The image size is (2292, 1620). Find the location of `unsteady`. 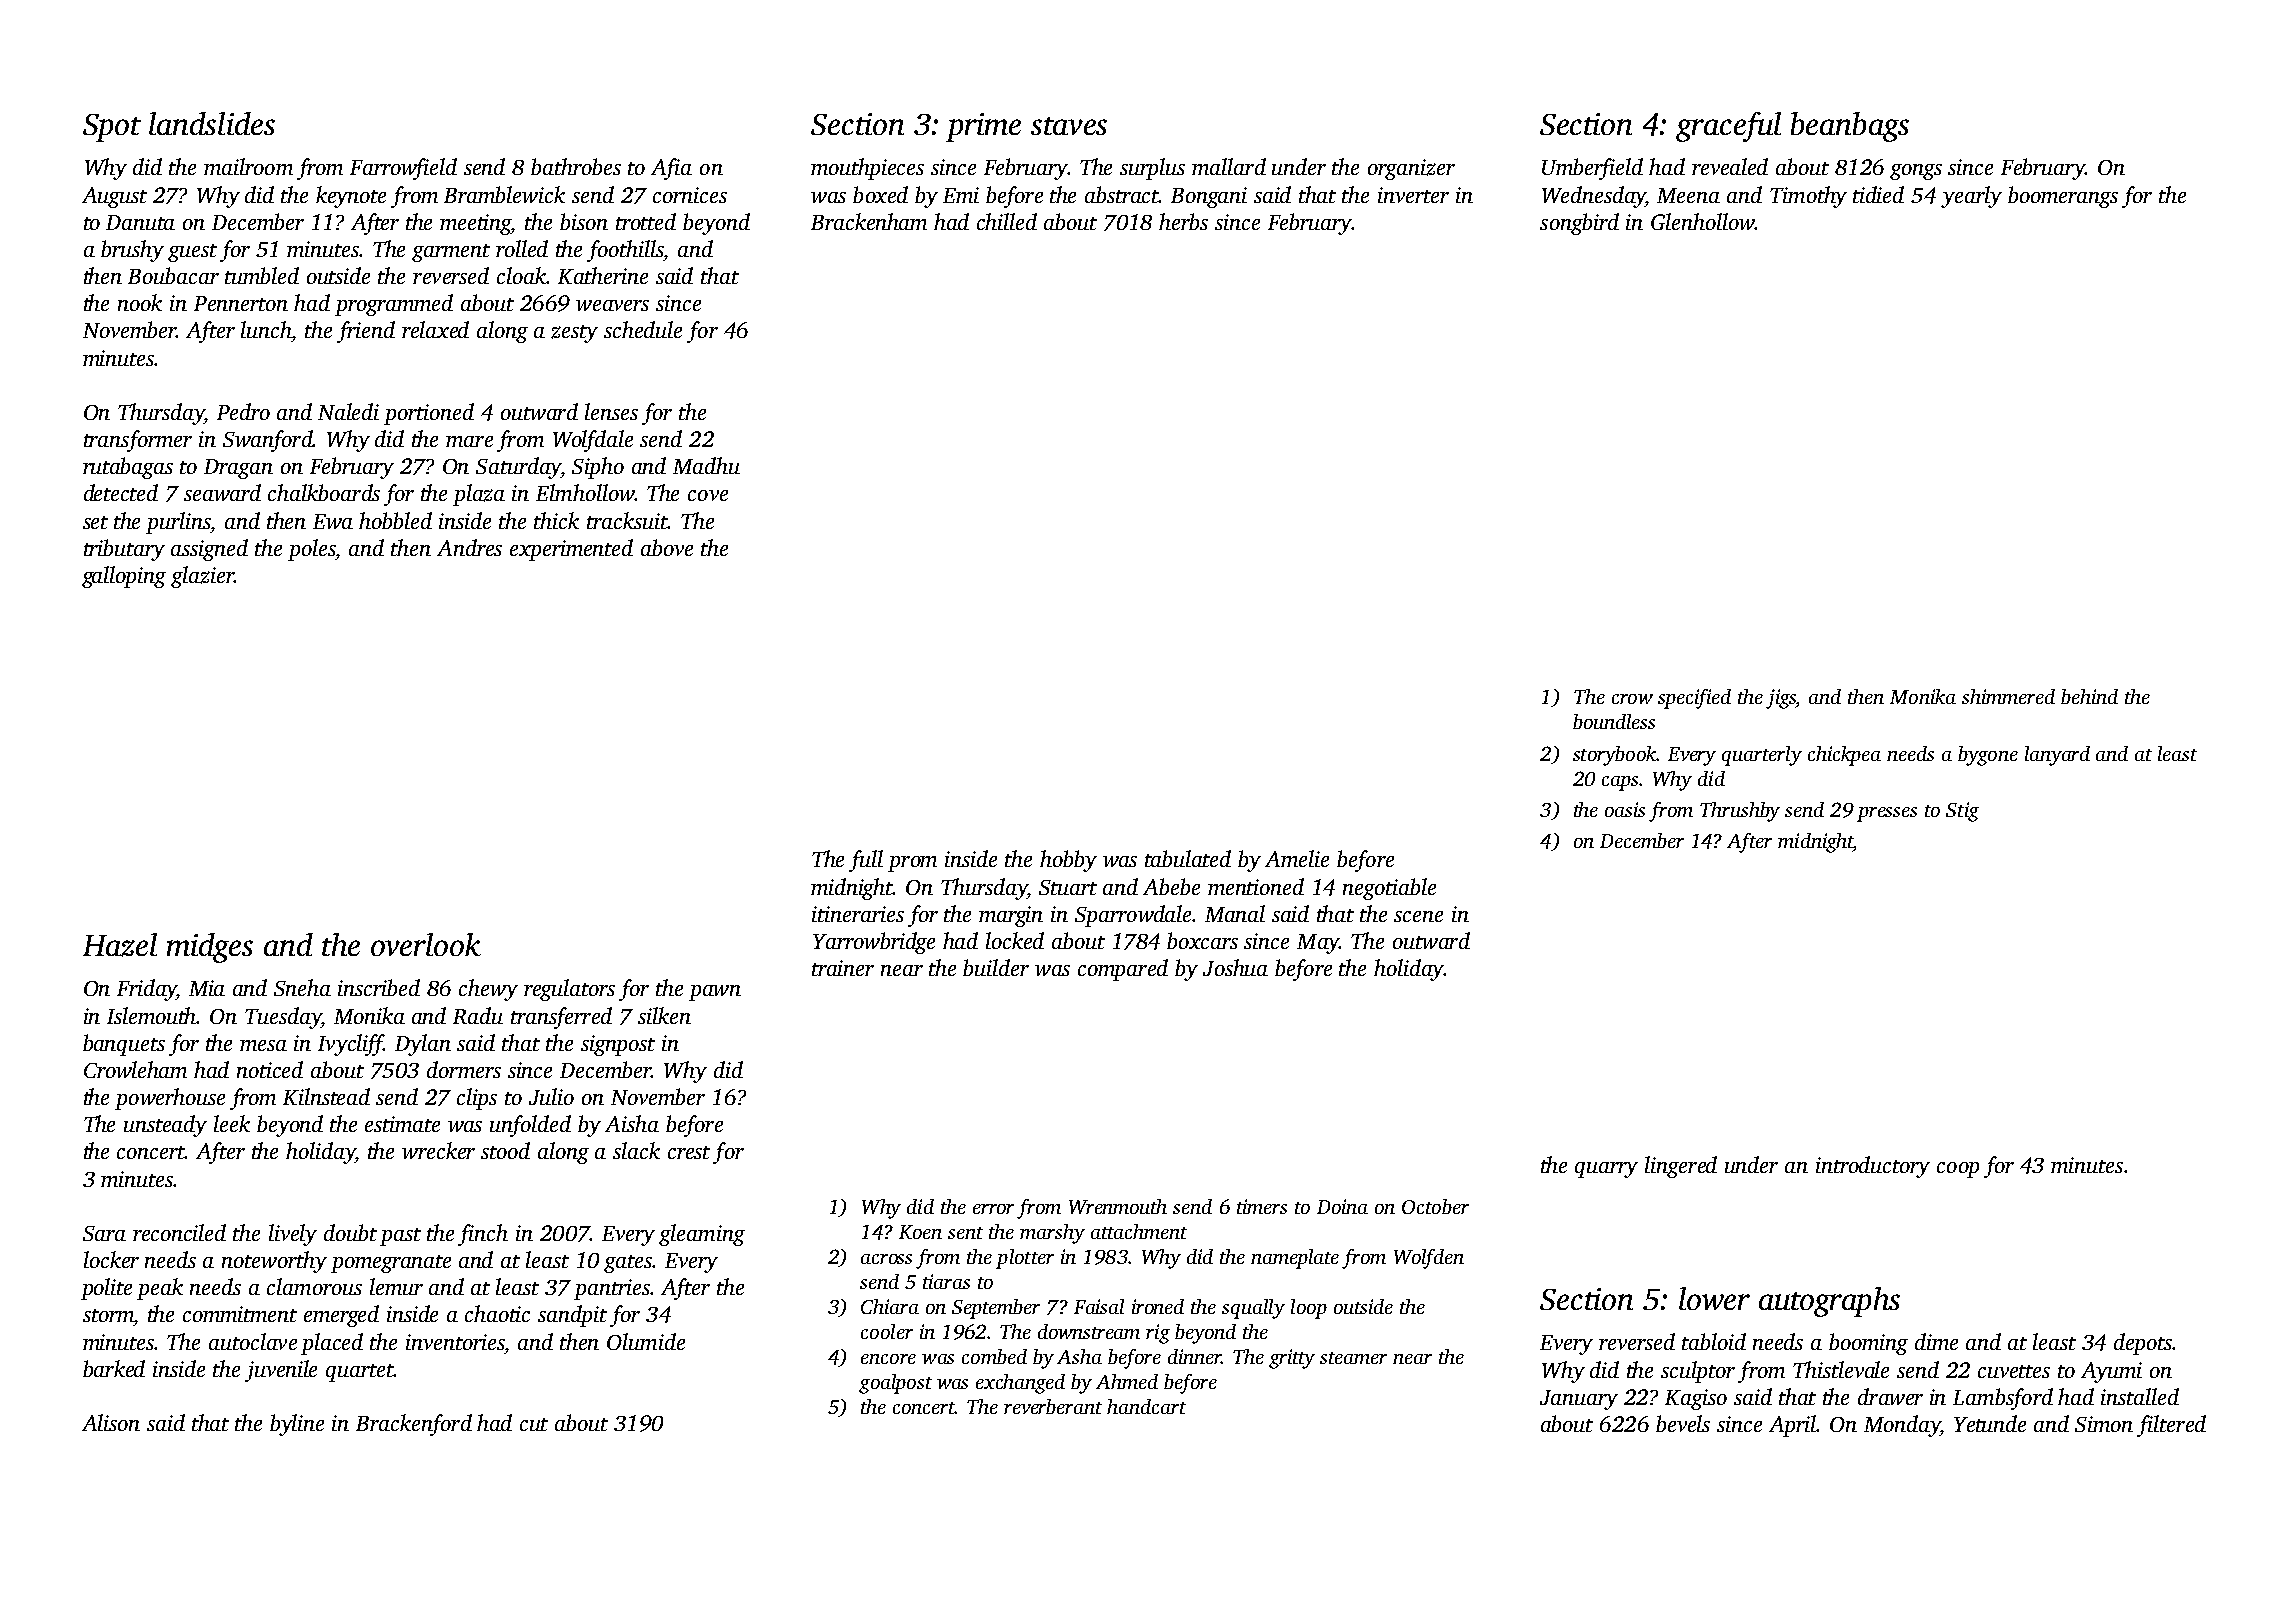

unsteady is located at coordinates (165, 1126).
